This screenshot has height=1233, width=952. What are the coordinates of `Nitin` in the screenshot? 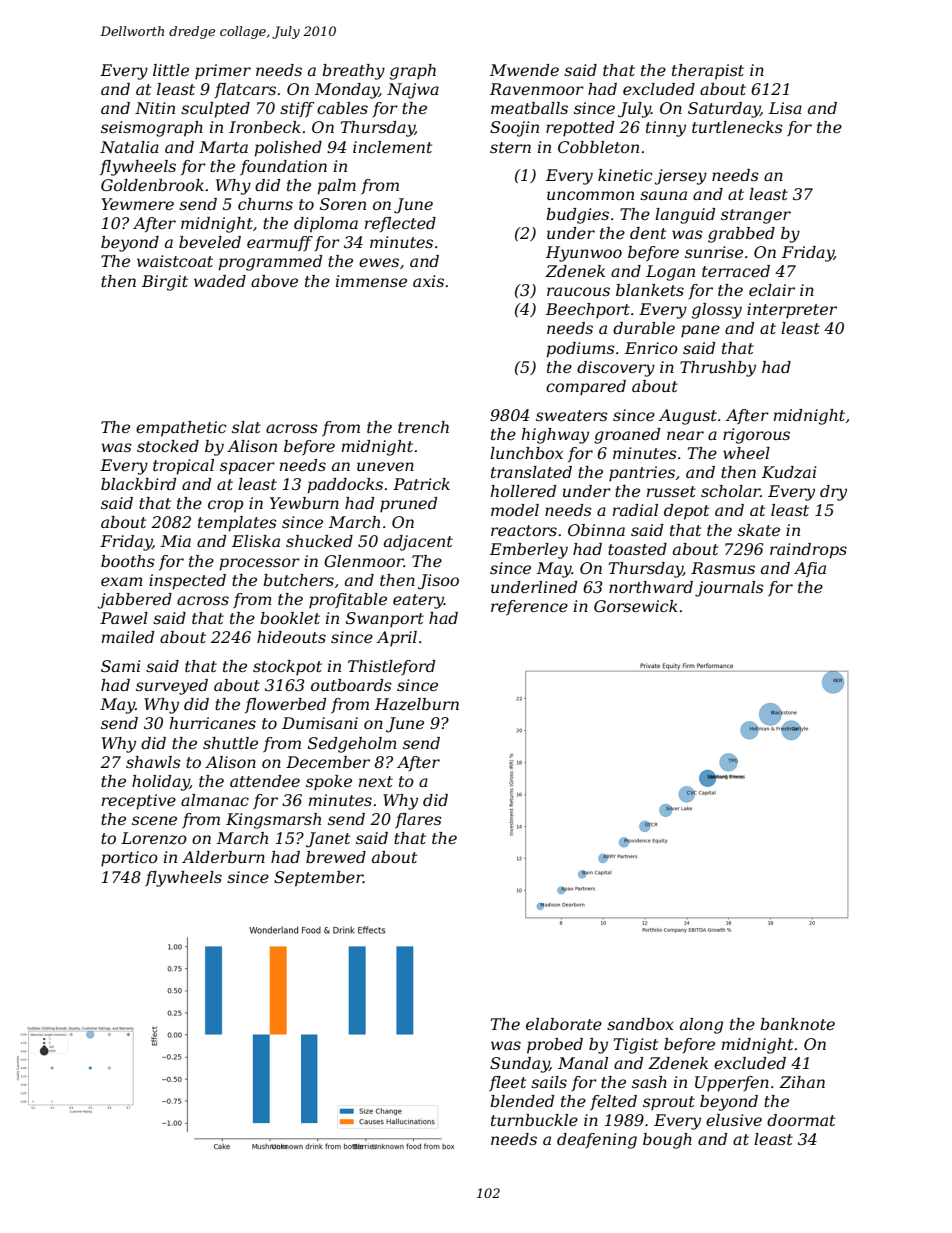 It's located at (155, 108).
